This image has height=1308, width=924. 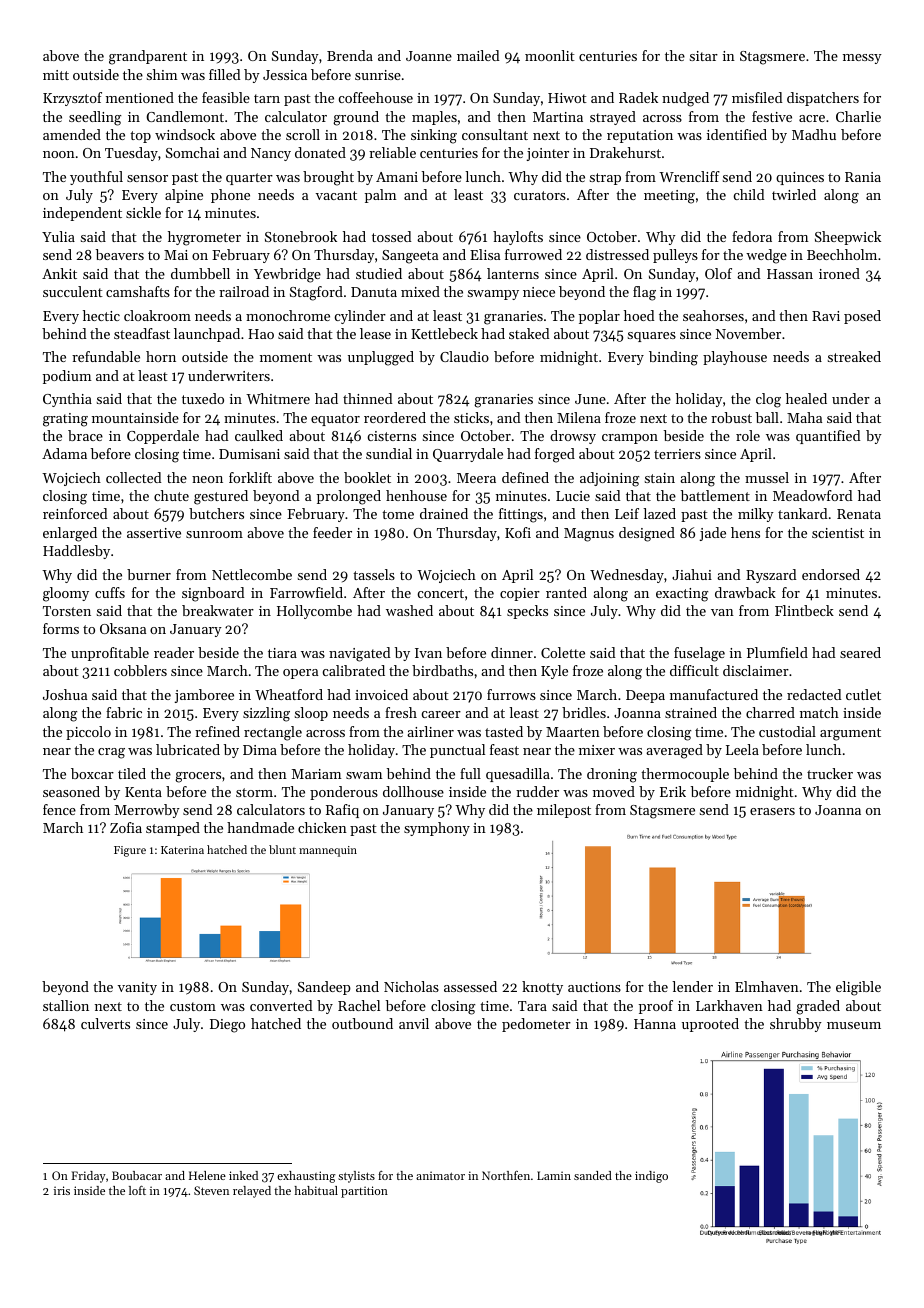 What do you see at coordinates (66, 1005) in the image?
I see `stallion` at bounding box center [66, 1005].
